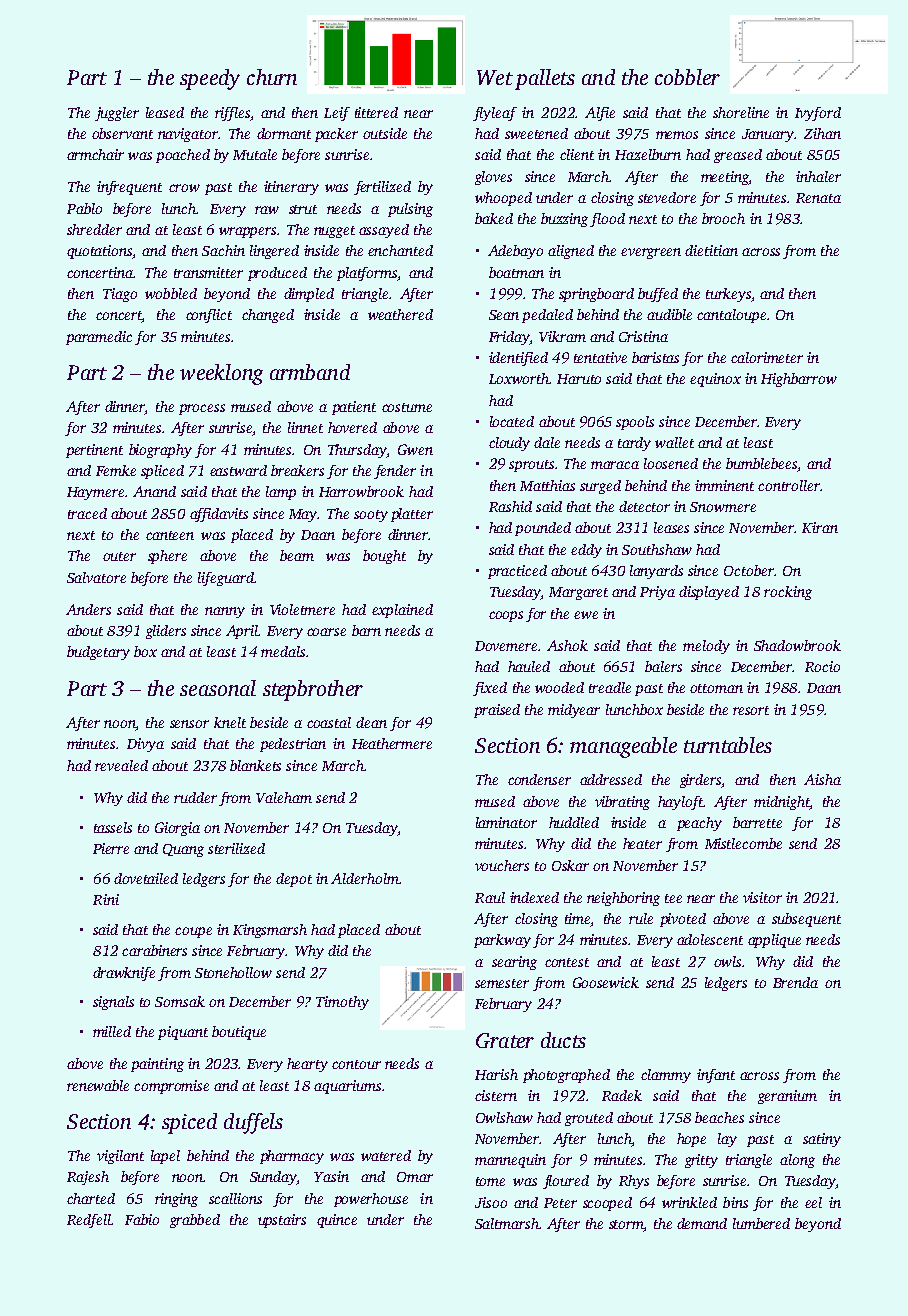 The width and height of the document is (908, 1316). Describe the element at coordinates (687, 77) in the document. I see `cobbler` at that location.
